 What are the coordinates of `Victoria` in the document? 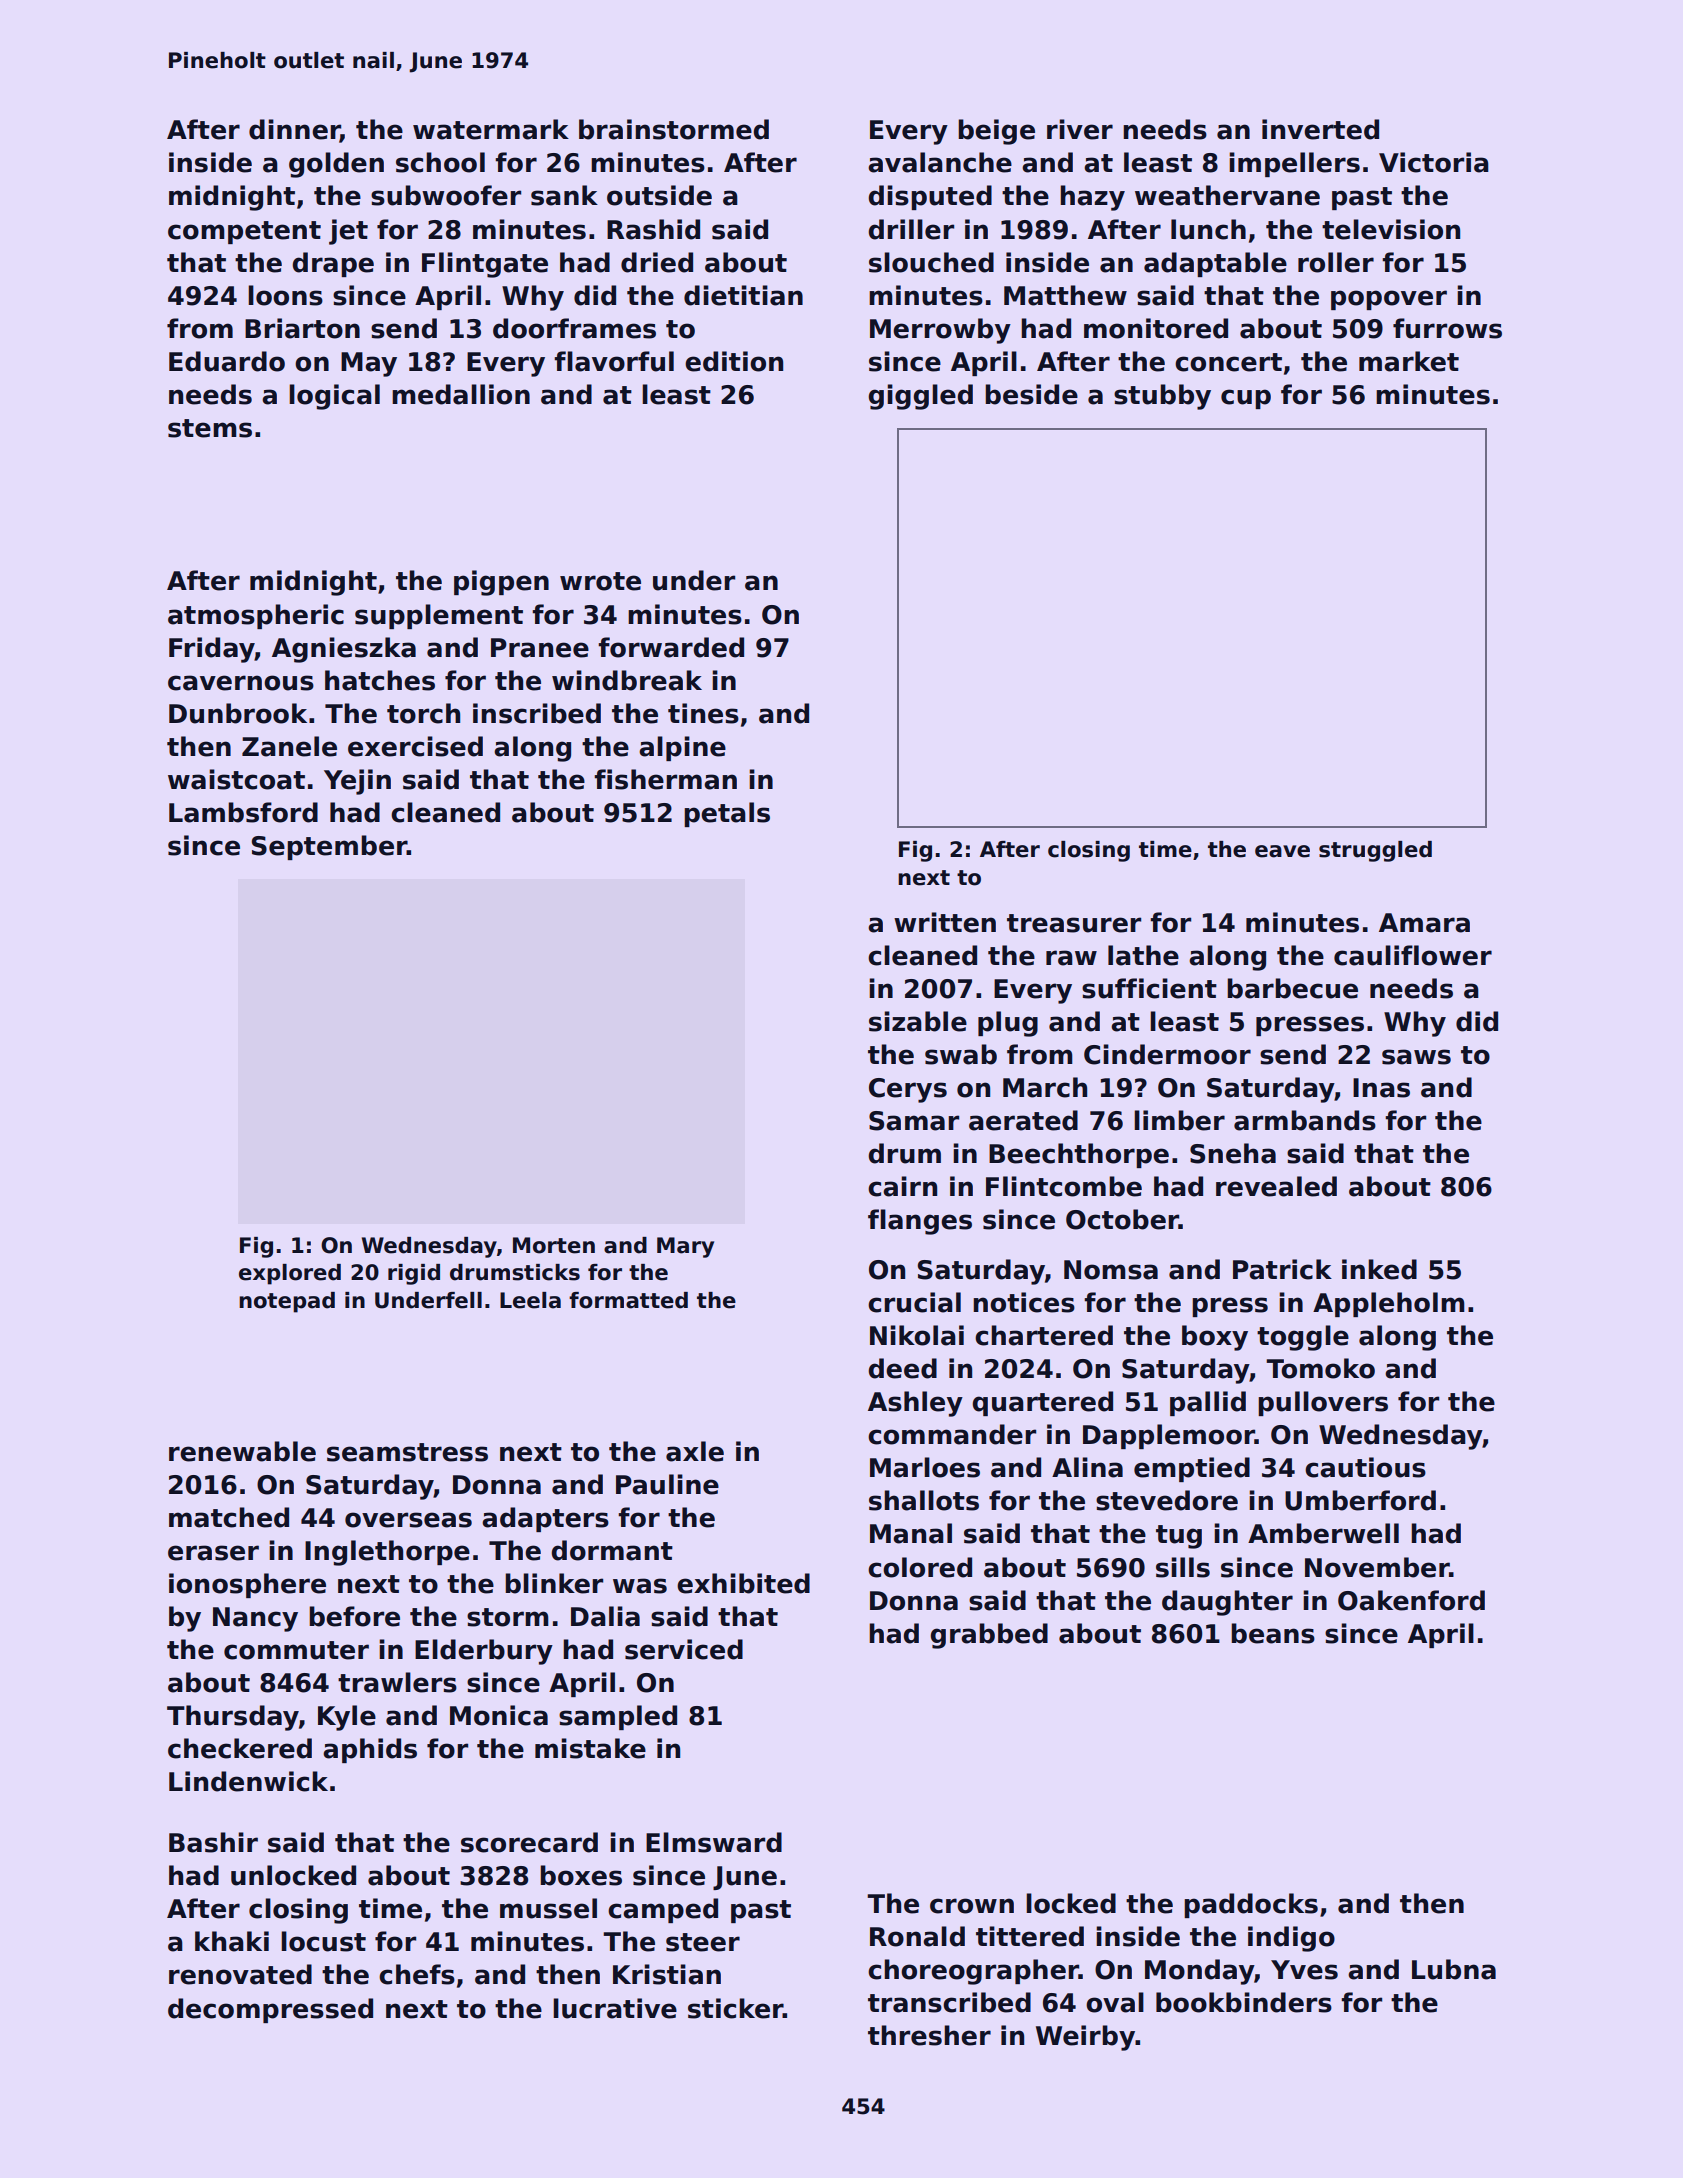 It's located at (1434, 162).
